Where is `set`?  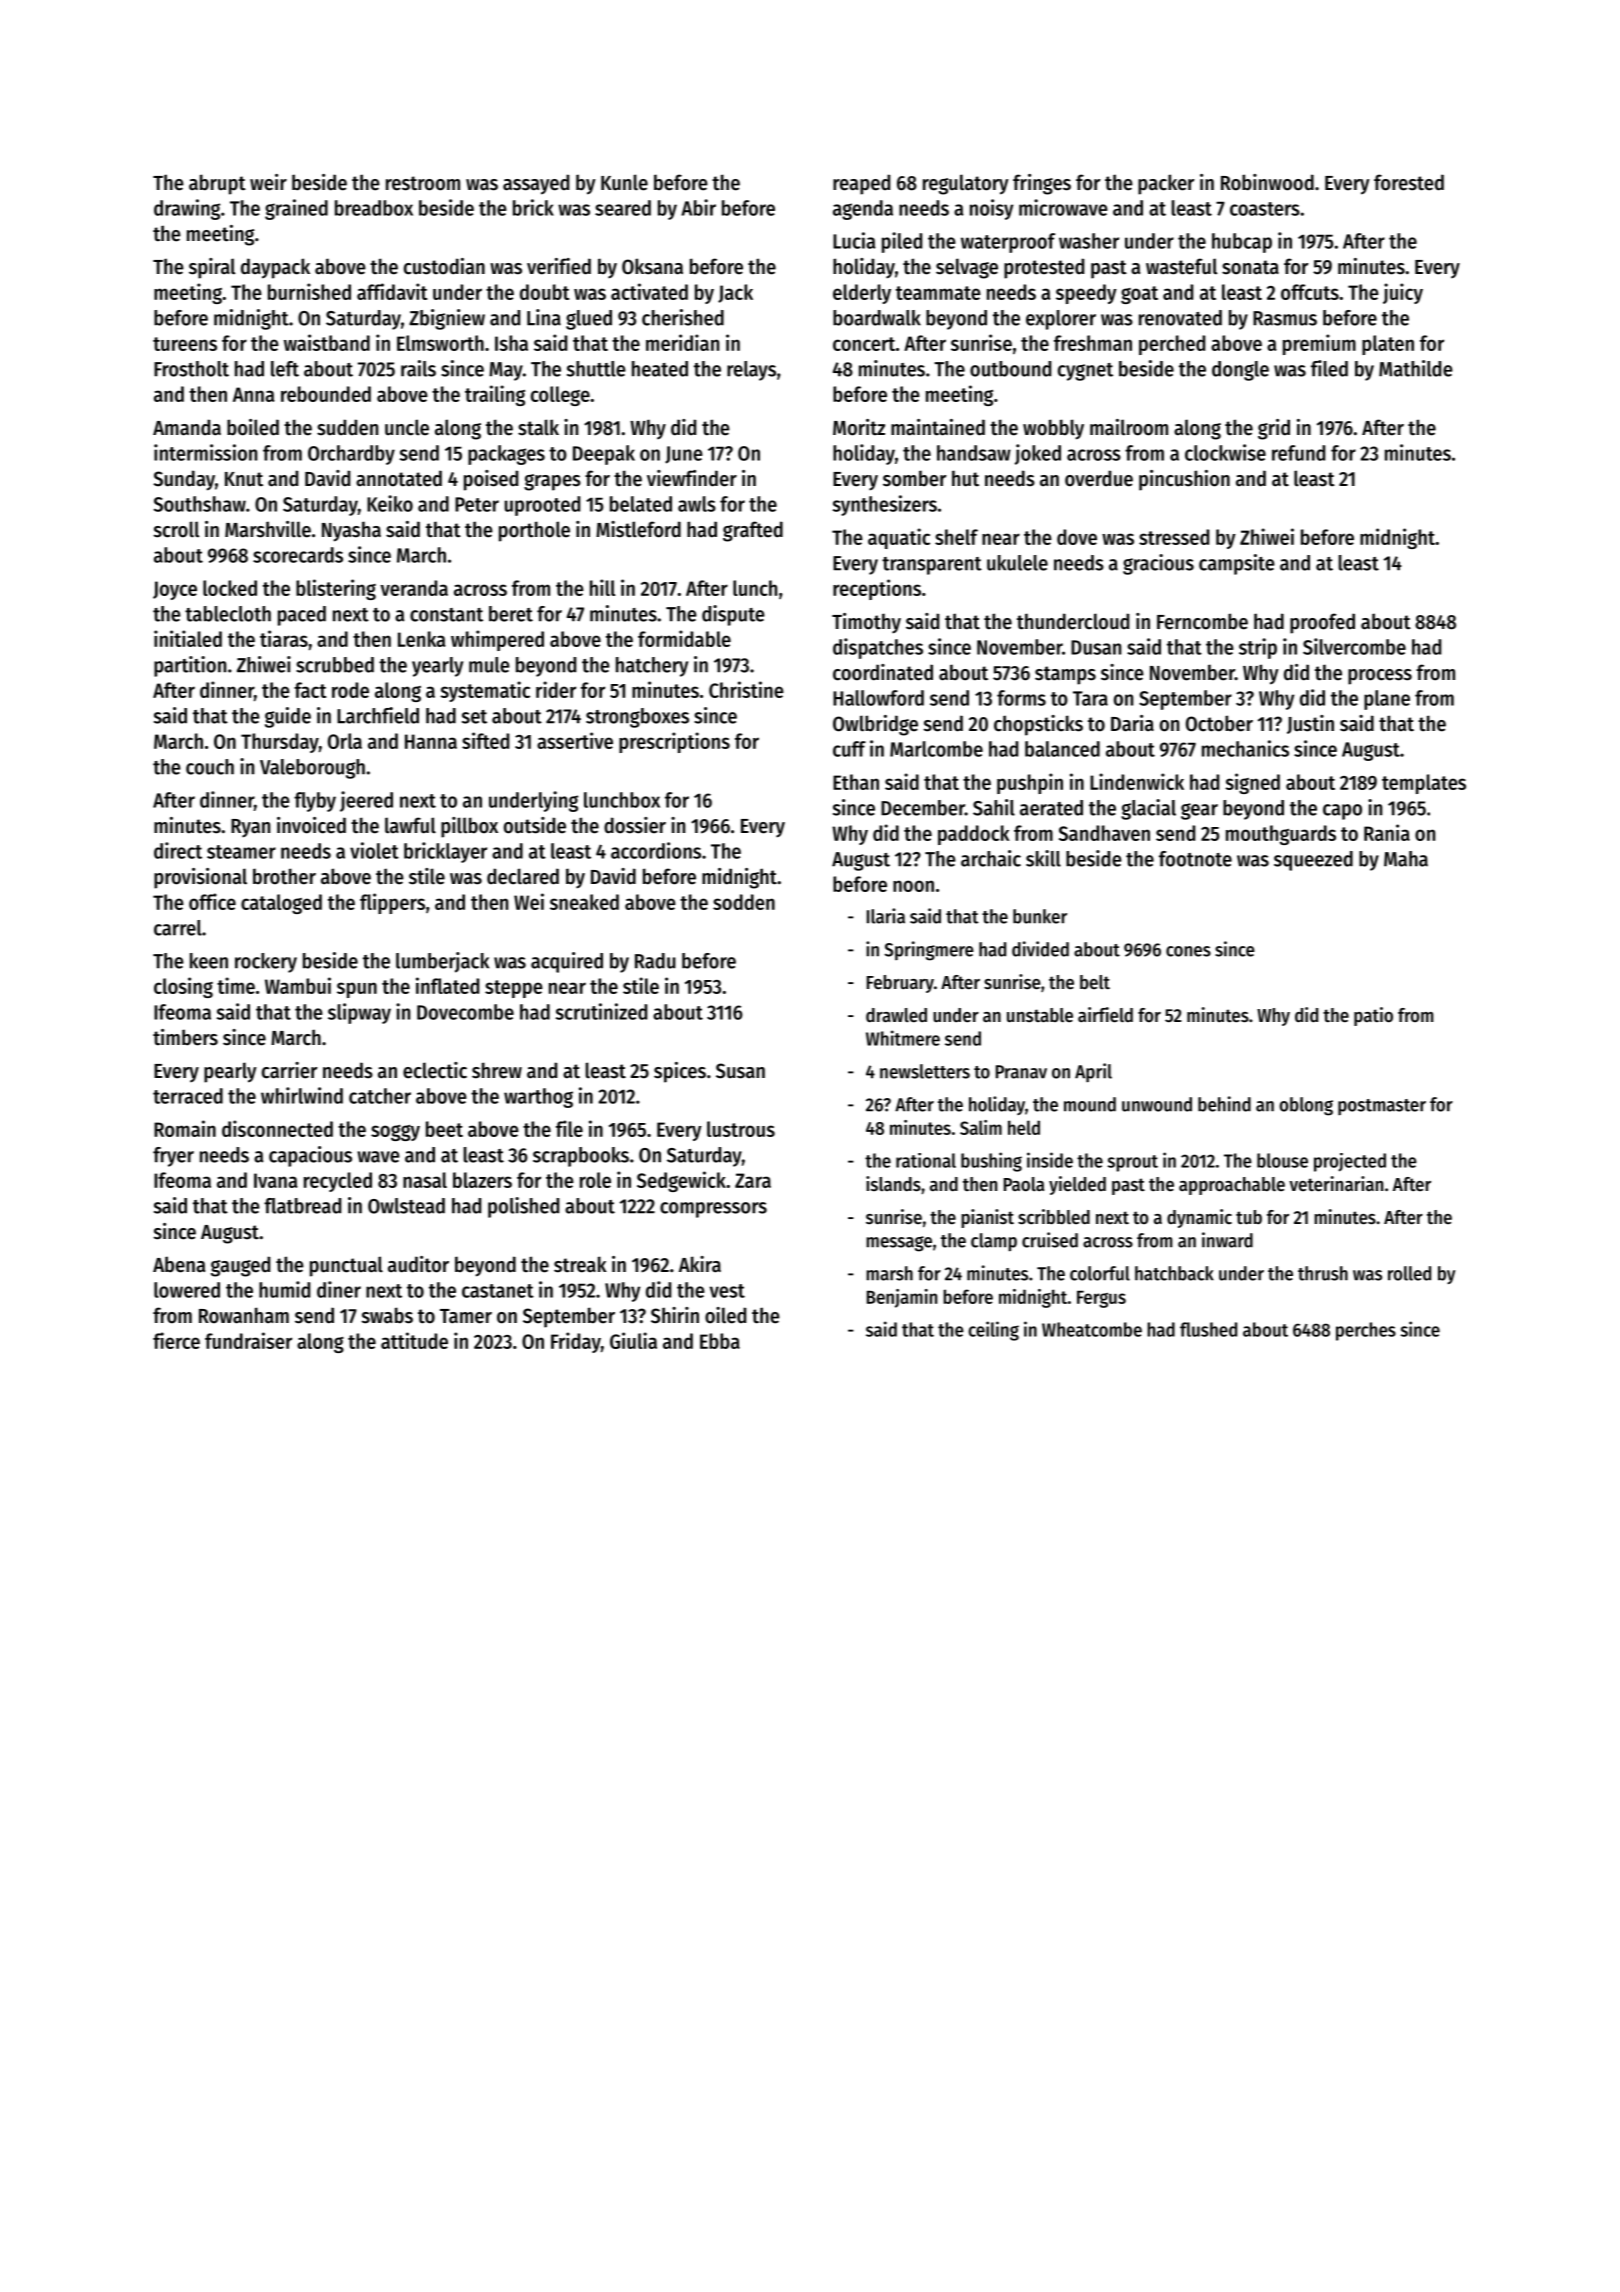
set is located at coordinates (474, 717).
